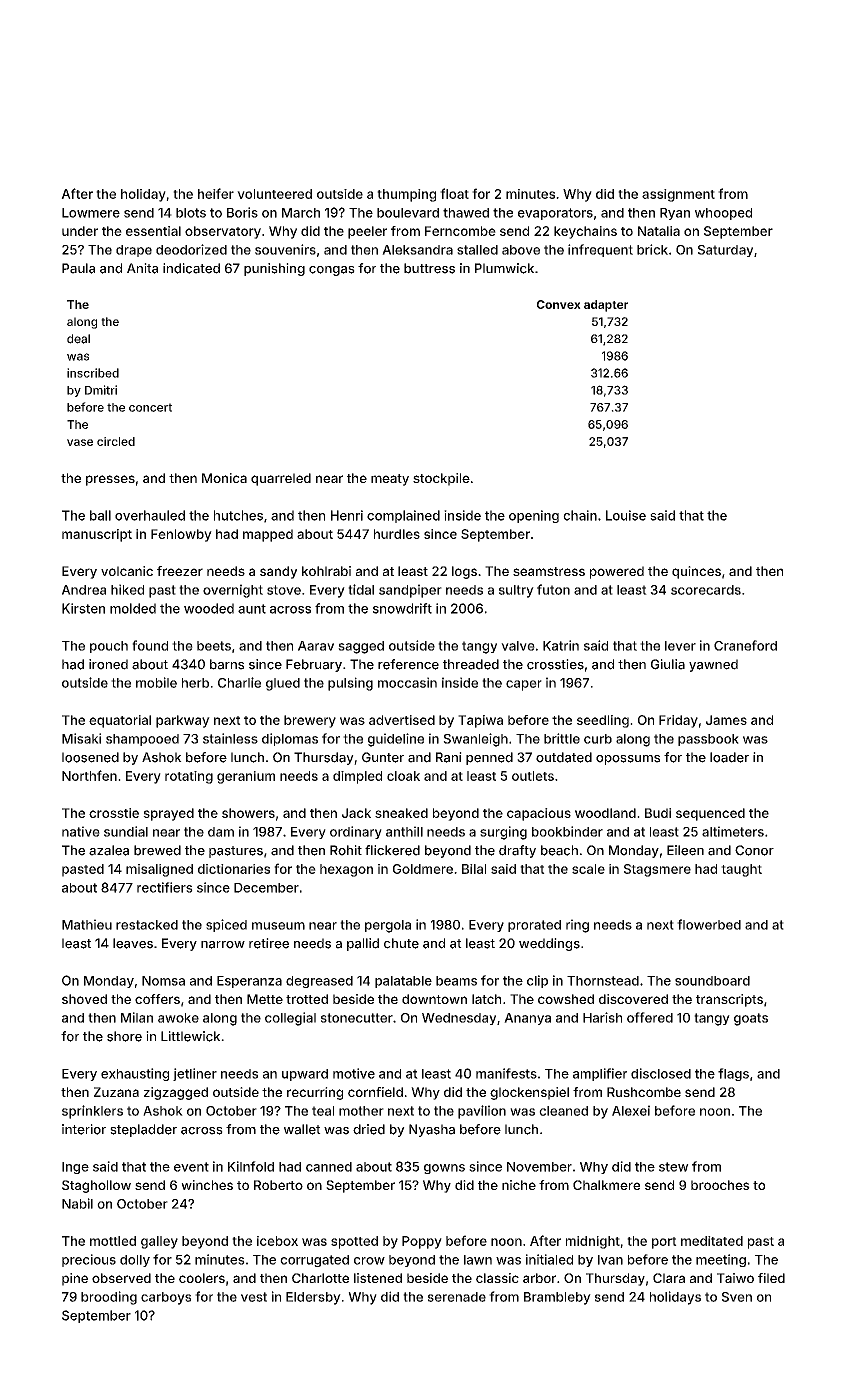 This screenshot has width=849, height=1400. What do you see at coordinates (248, 813) in the screenshot?
I see `showers` at bounding box center [248, 813].
